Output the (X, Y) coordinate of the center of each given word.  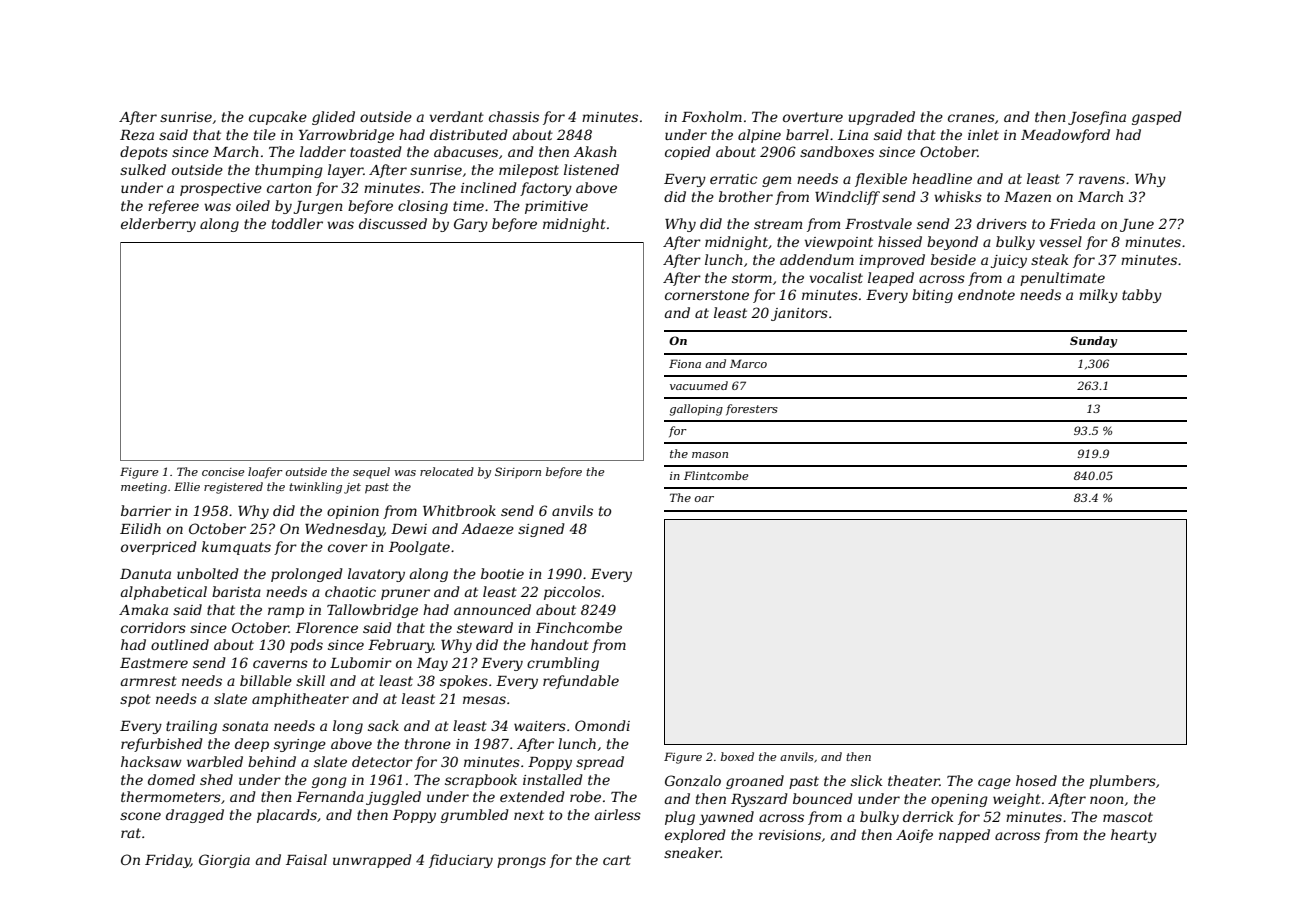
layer (346, 171)
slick (866, 780)
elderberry (158, 225)
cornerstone (707, 295)
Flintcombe (716, 475)
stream (778, 224)
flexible (881, 180)
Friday (168, 861)
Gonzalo (693, 781)
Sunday (1093, 342)
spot (135, 700)
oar (704, 499)
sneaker (692, 852)
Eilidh (140, 528)
